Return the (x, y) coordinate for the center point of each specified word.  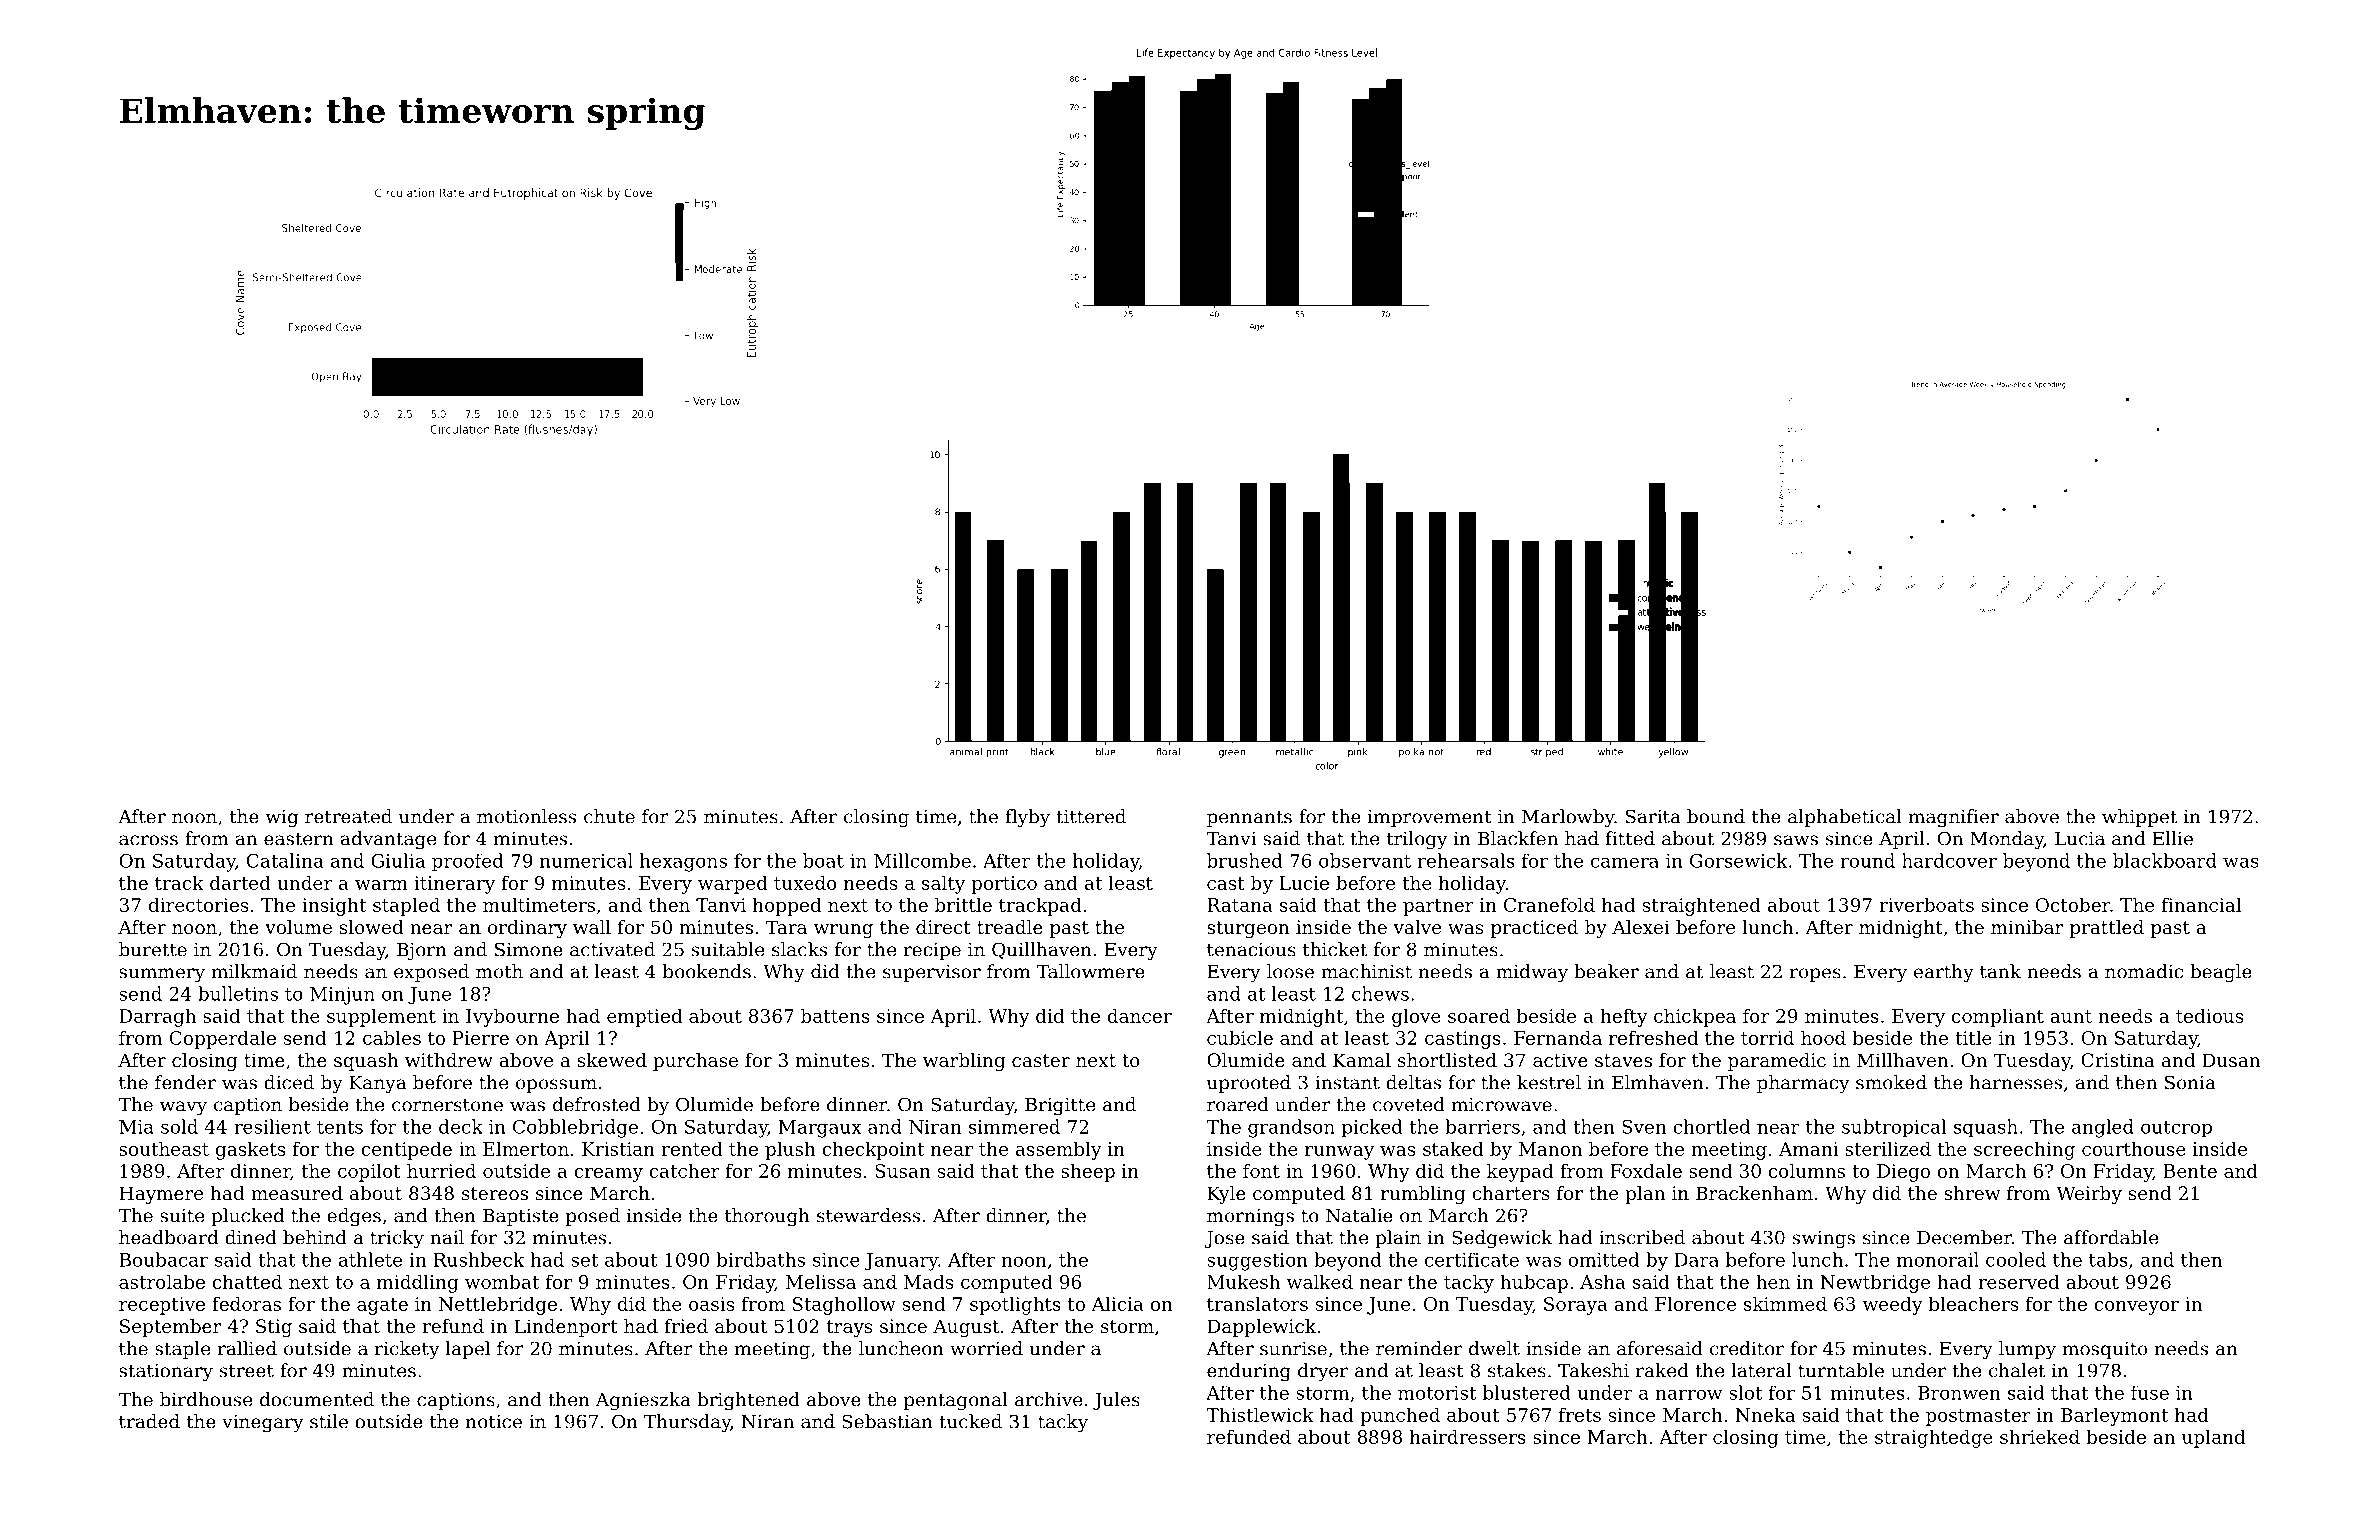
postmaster (1978, 1417)
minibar (2027, 927)
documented (317, 1399)
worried (986, 1348)
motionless (526, 816)
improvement (1430, 818)
